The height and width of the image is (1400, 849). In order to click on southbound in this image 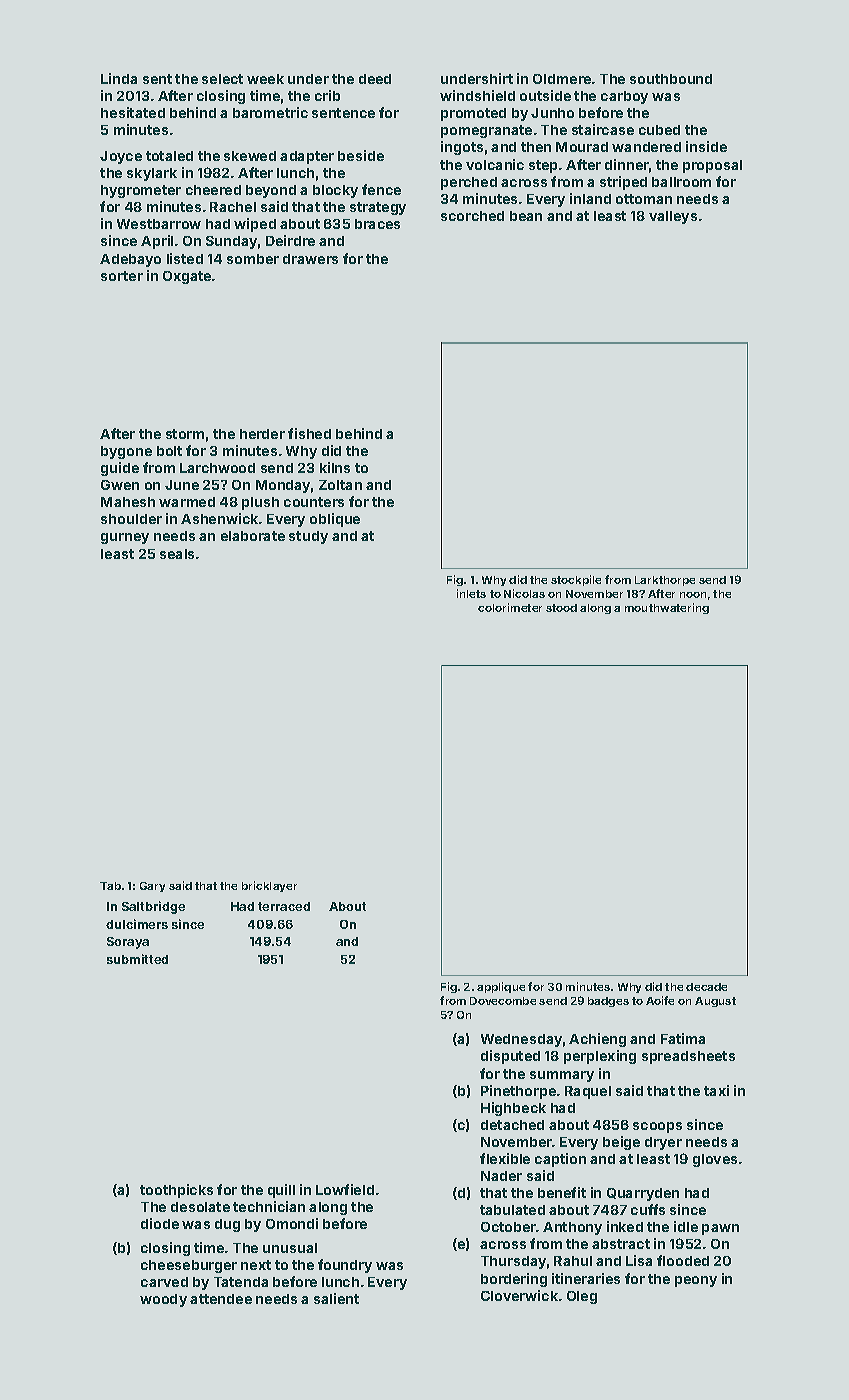, I will do `click(671, 79)`.
